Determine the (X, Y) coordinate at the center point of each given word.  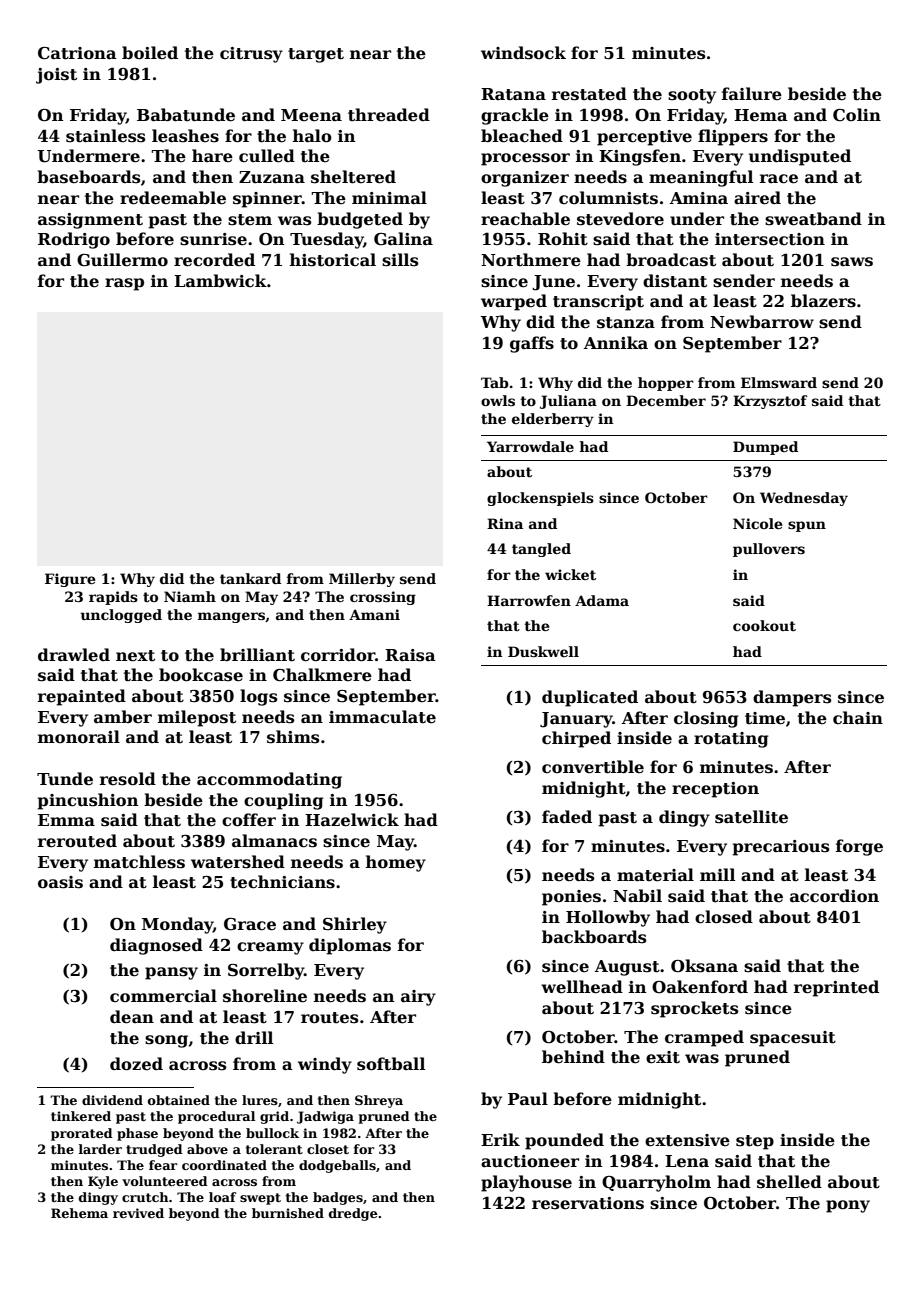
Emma (66, 820)
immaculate (382, 717)
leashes (185, 136)
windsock (523, 53)
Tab (495, 382)
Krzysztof (770, 402)
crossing (383, 598)
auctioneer (530, 1161)
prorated (82, 1134)
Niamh (190, 596)
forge (859, 847)
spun (807, 526)
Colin (857, 114)
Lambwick (220, 280)
